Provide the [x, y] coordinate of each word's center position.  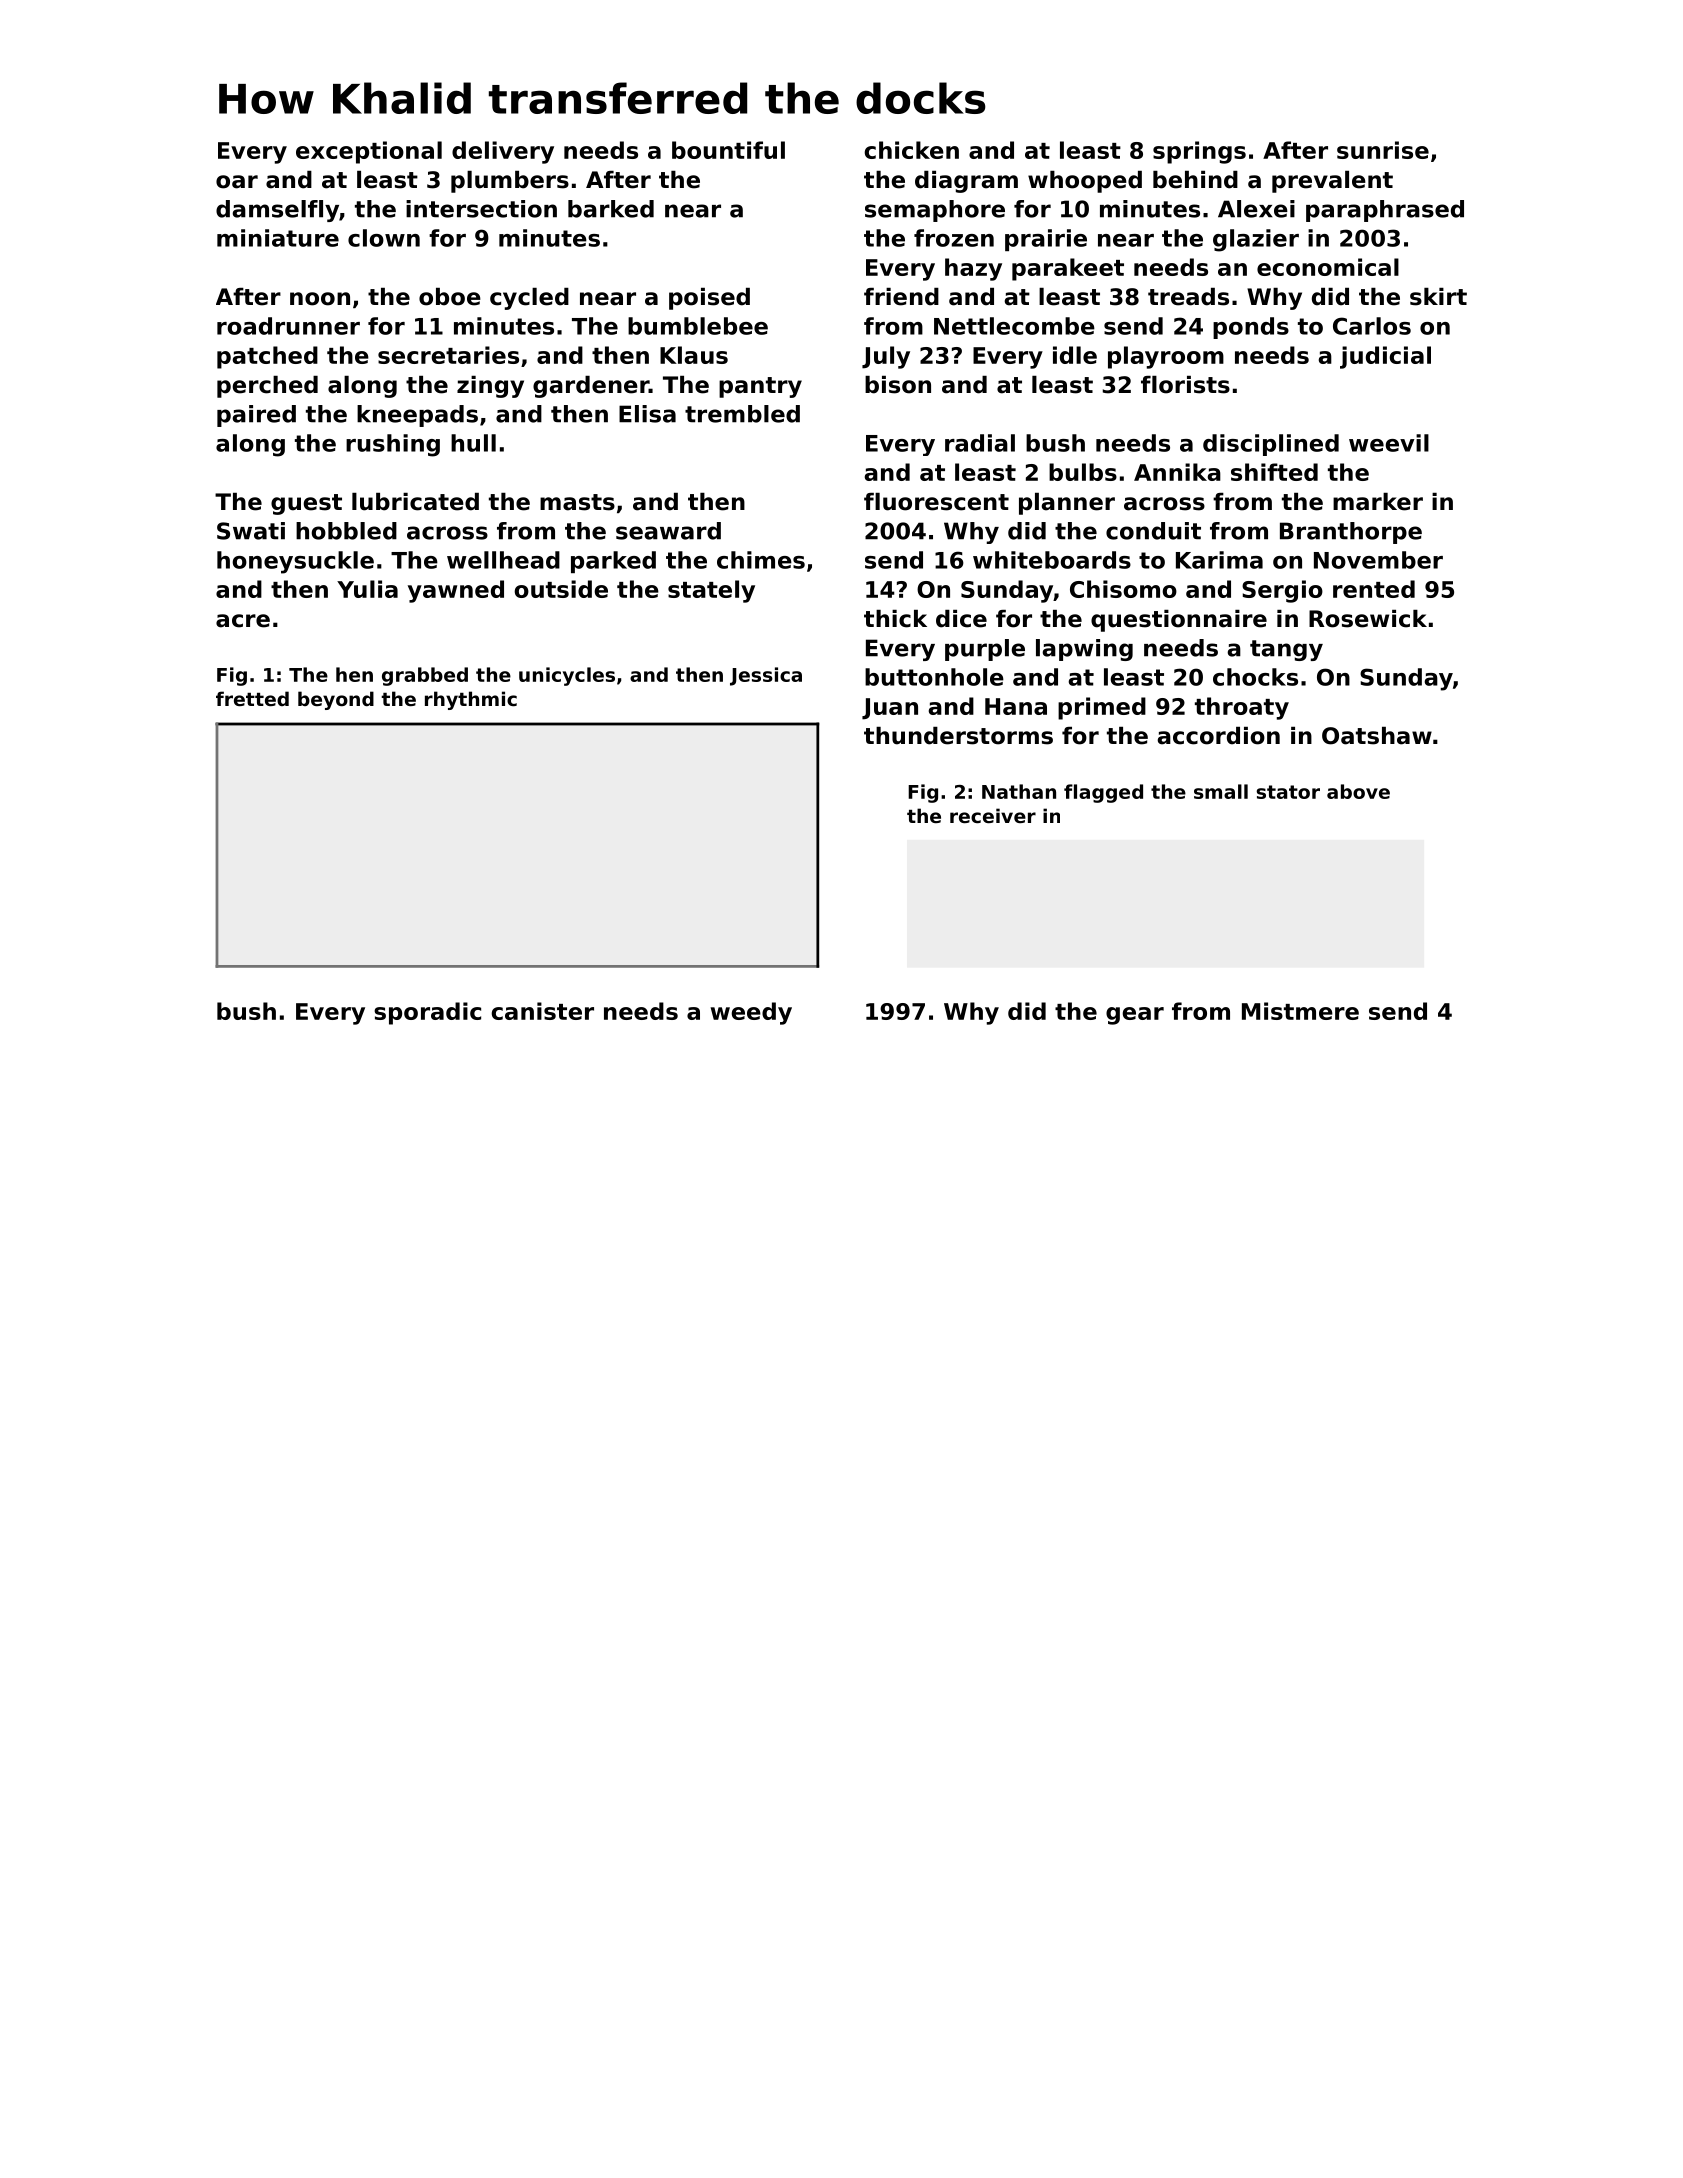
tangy [1286, 650]
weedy [751, 1013]
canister [542, 1011]
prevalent [1332, 182]
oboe [450, 297]
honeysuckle [295, 562]
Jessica [766, 676]
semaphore [935, 211]
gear [1135, 1016]
